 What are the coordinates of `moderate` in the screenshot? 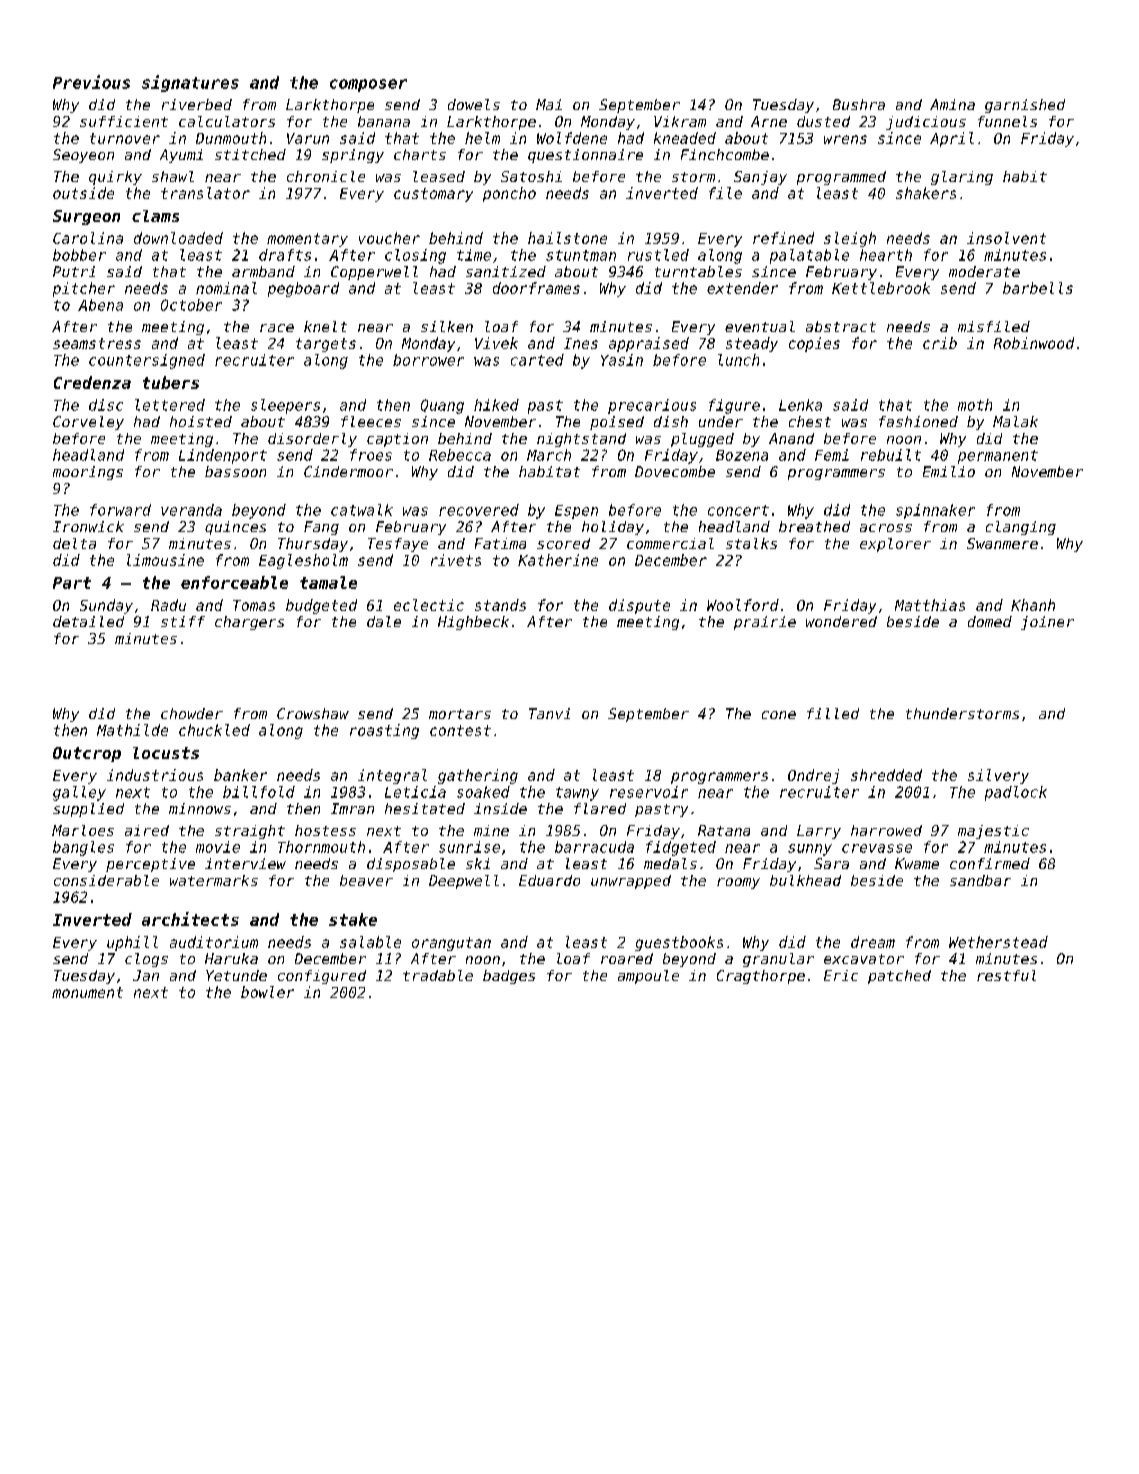 It's located at (984, 271).
